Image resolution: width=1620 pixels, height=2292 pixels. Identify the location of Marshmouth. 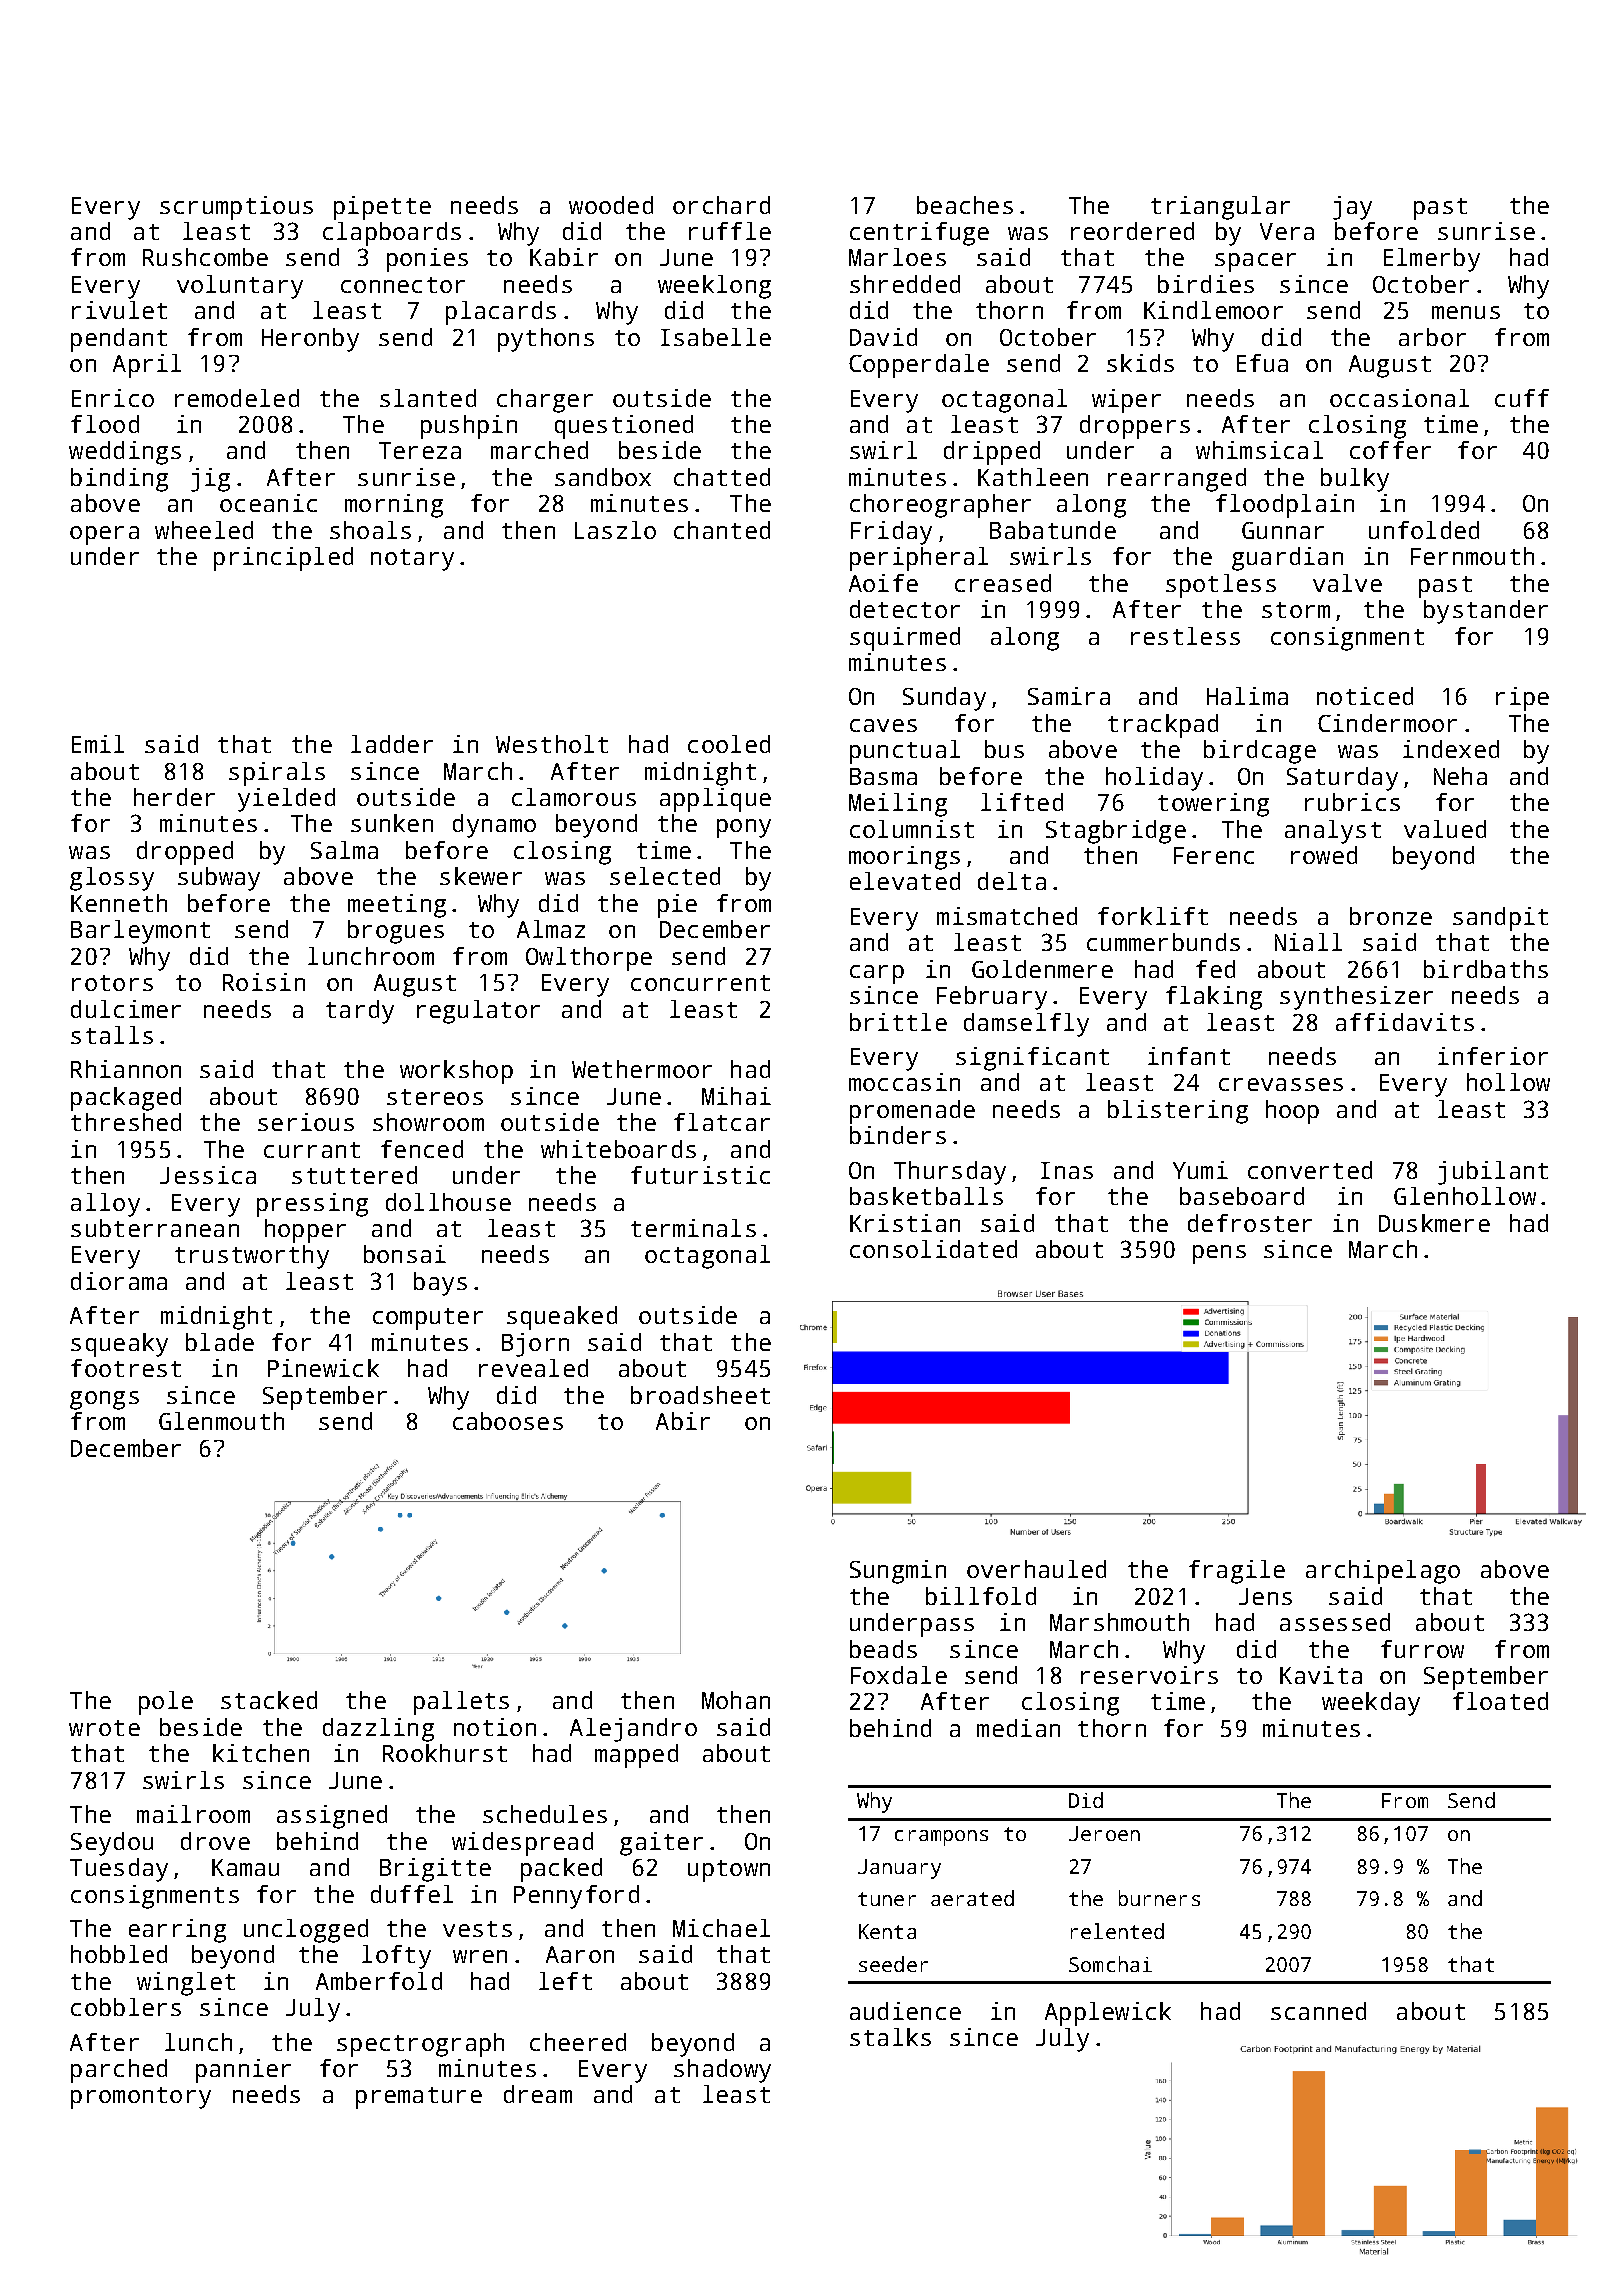
(1119, 1622).
